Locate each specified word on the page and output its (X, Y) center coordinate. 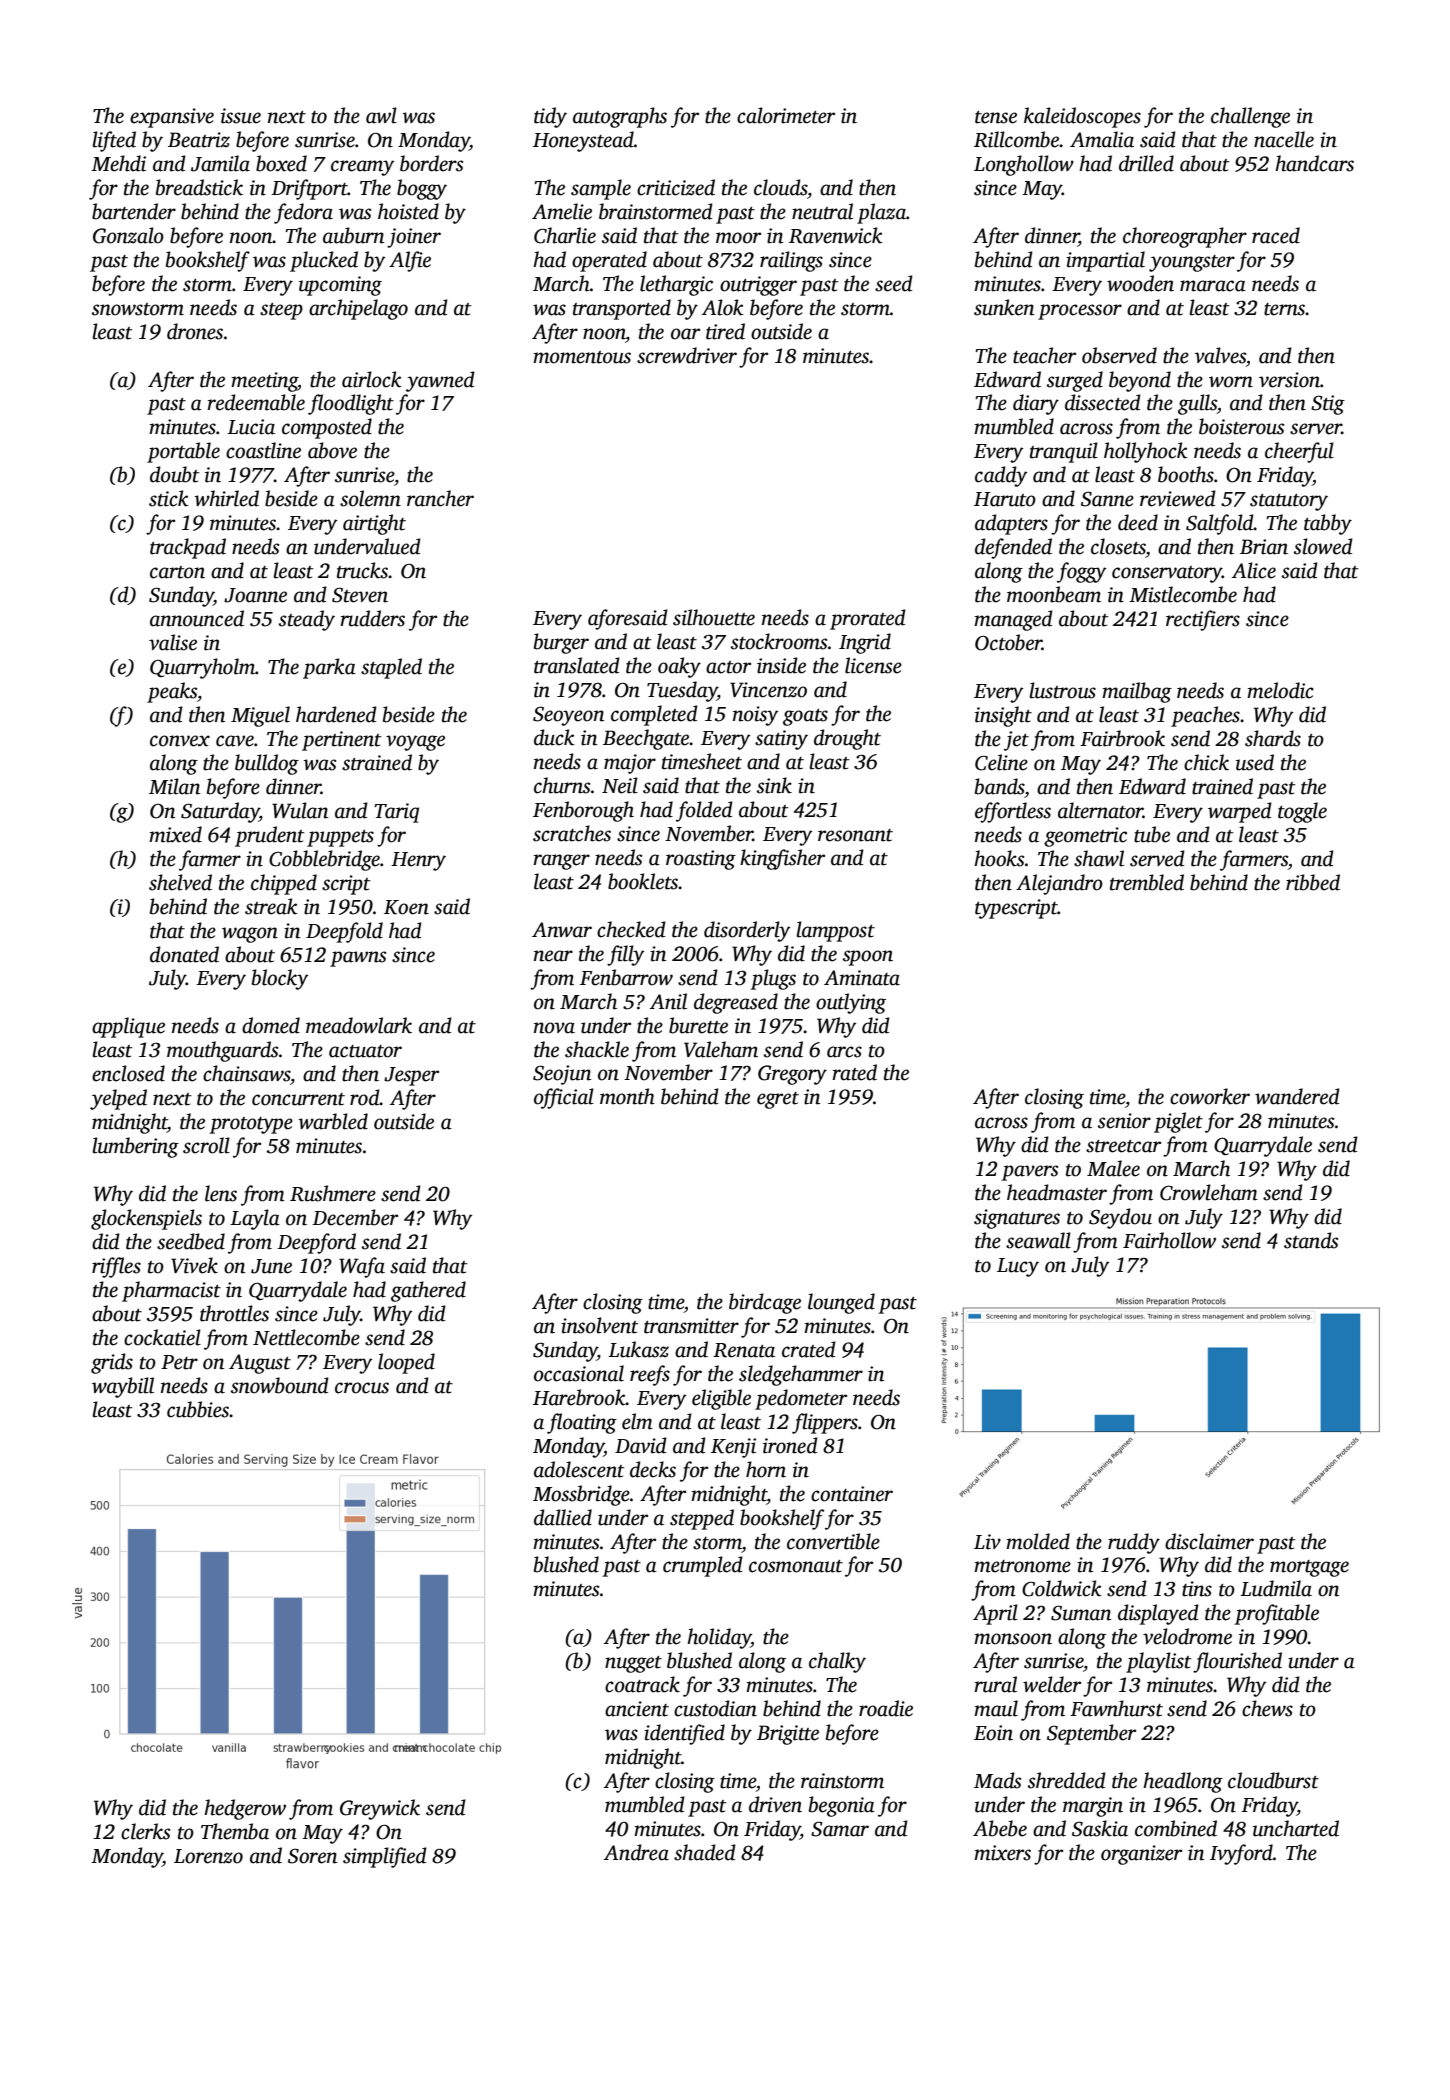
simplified (385, 1857)
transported (622, 309)
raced (1276, 235)
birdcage (765, 1303)
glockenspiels (146, 1219)
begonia (842, 1806)
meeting (264, 382)
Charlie (565, 235)
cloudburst (1273, 1780)
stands (1311, 1240)
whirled (227, 498)
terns (1285, 309)
